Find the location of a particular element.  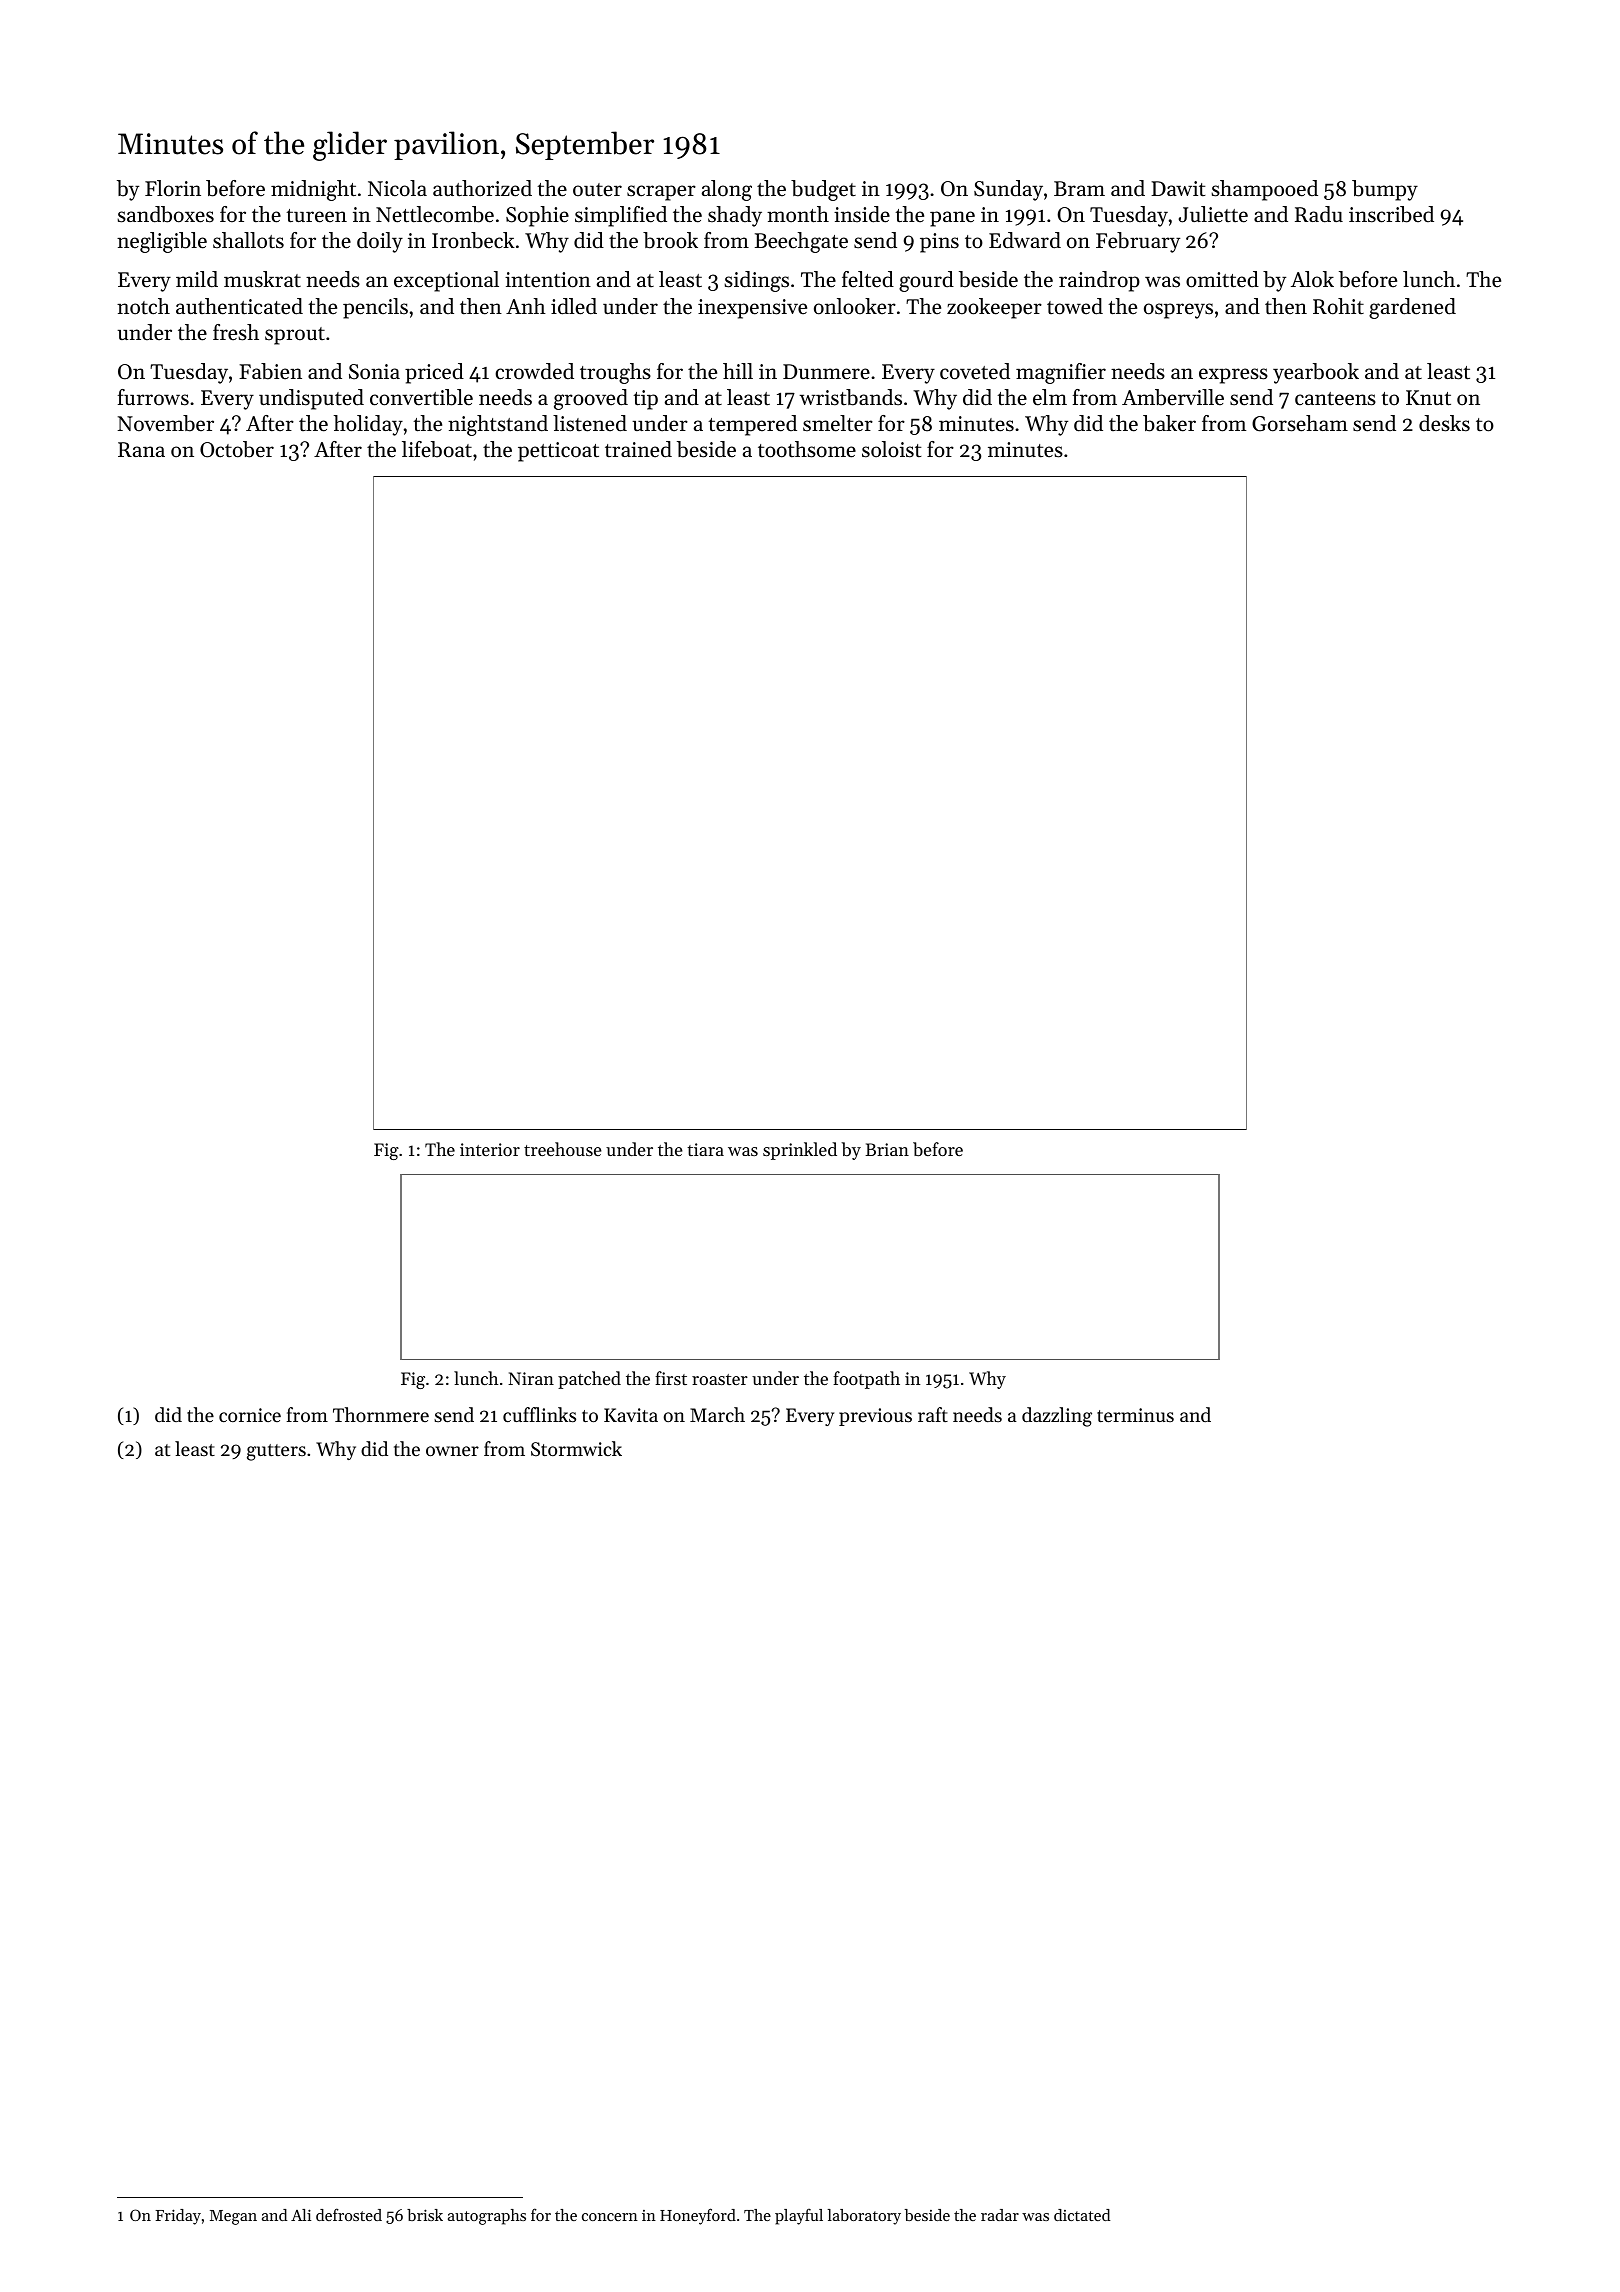

previous is located at coordinates (875, 1417).
